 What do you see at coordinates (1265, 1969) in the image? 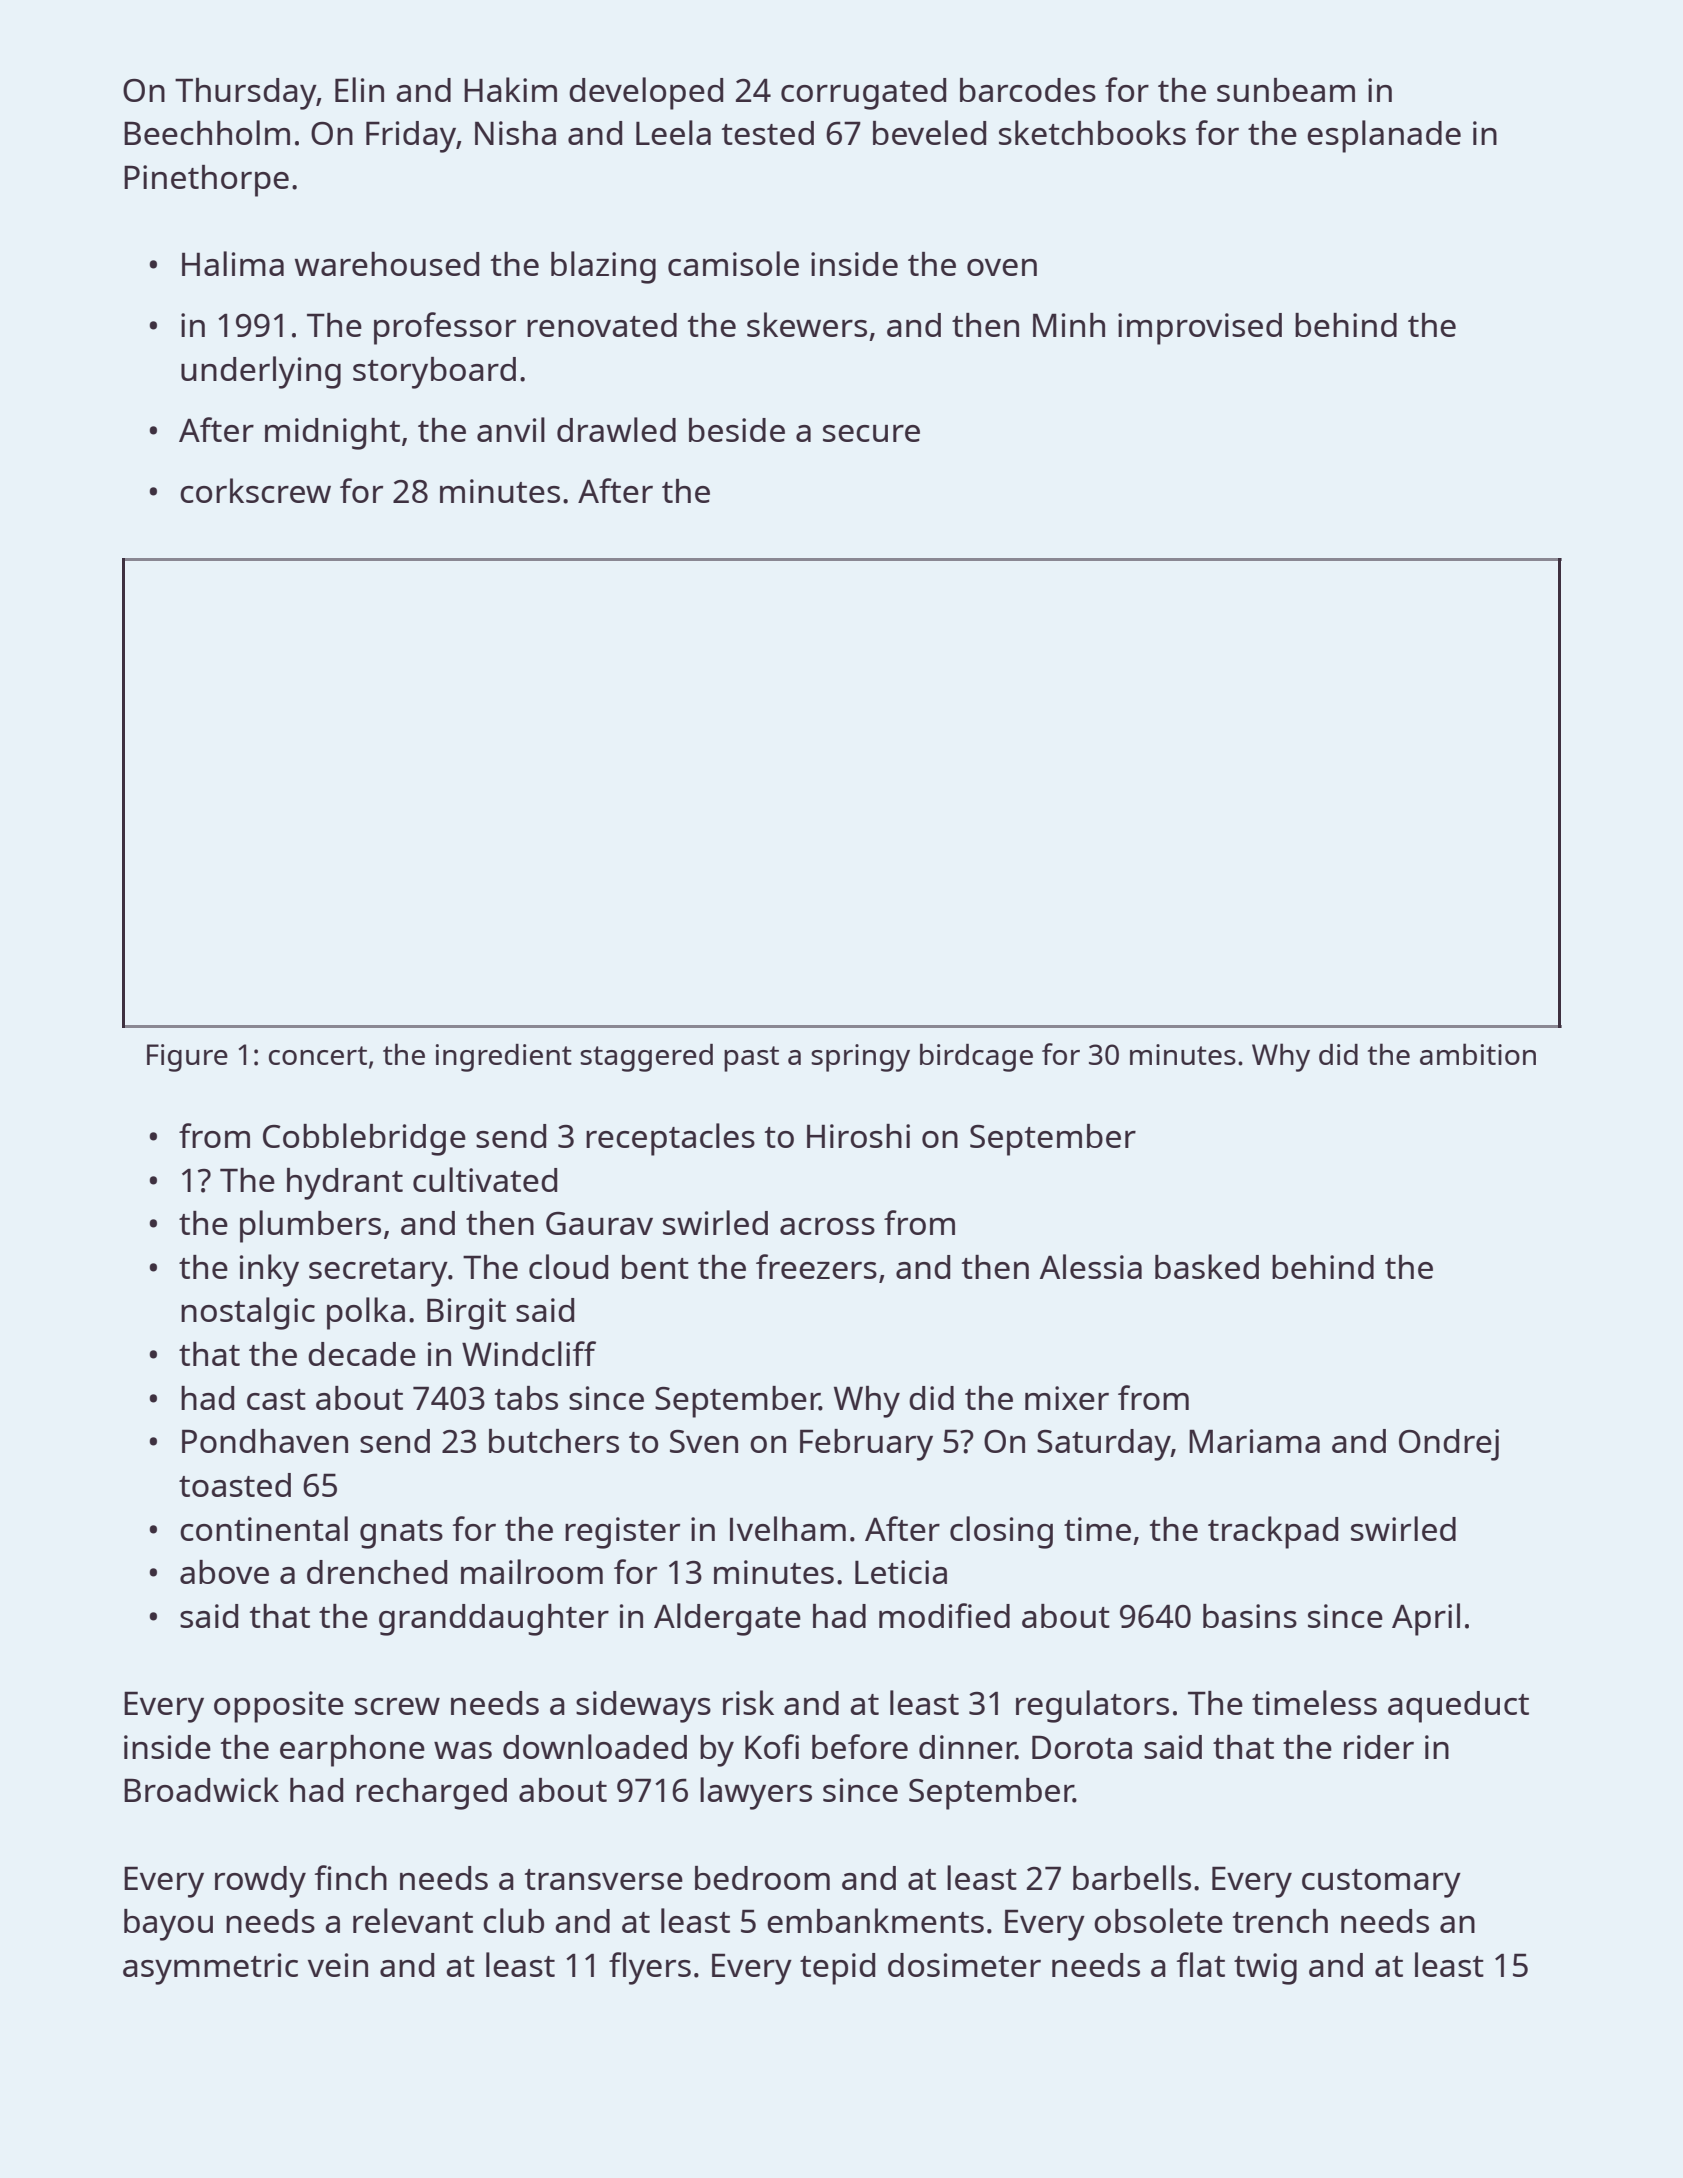
I see `twig` at bounding box center [1265, 1969].
